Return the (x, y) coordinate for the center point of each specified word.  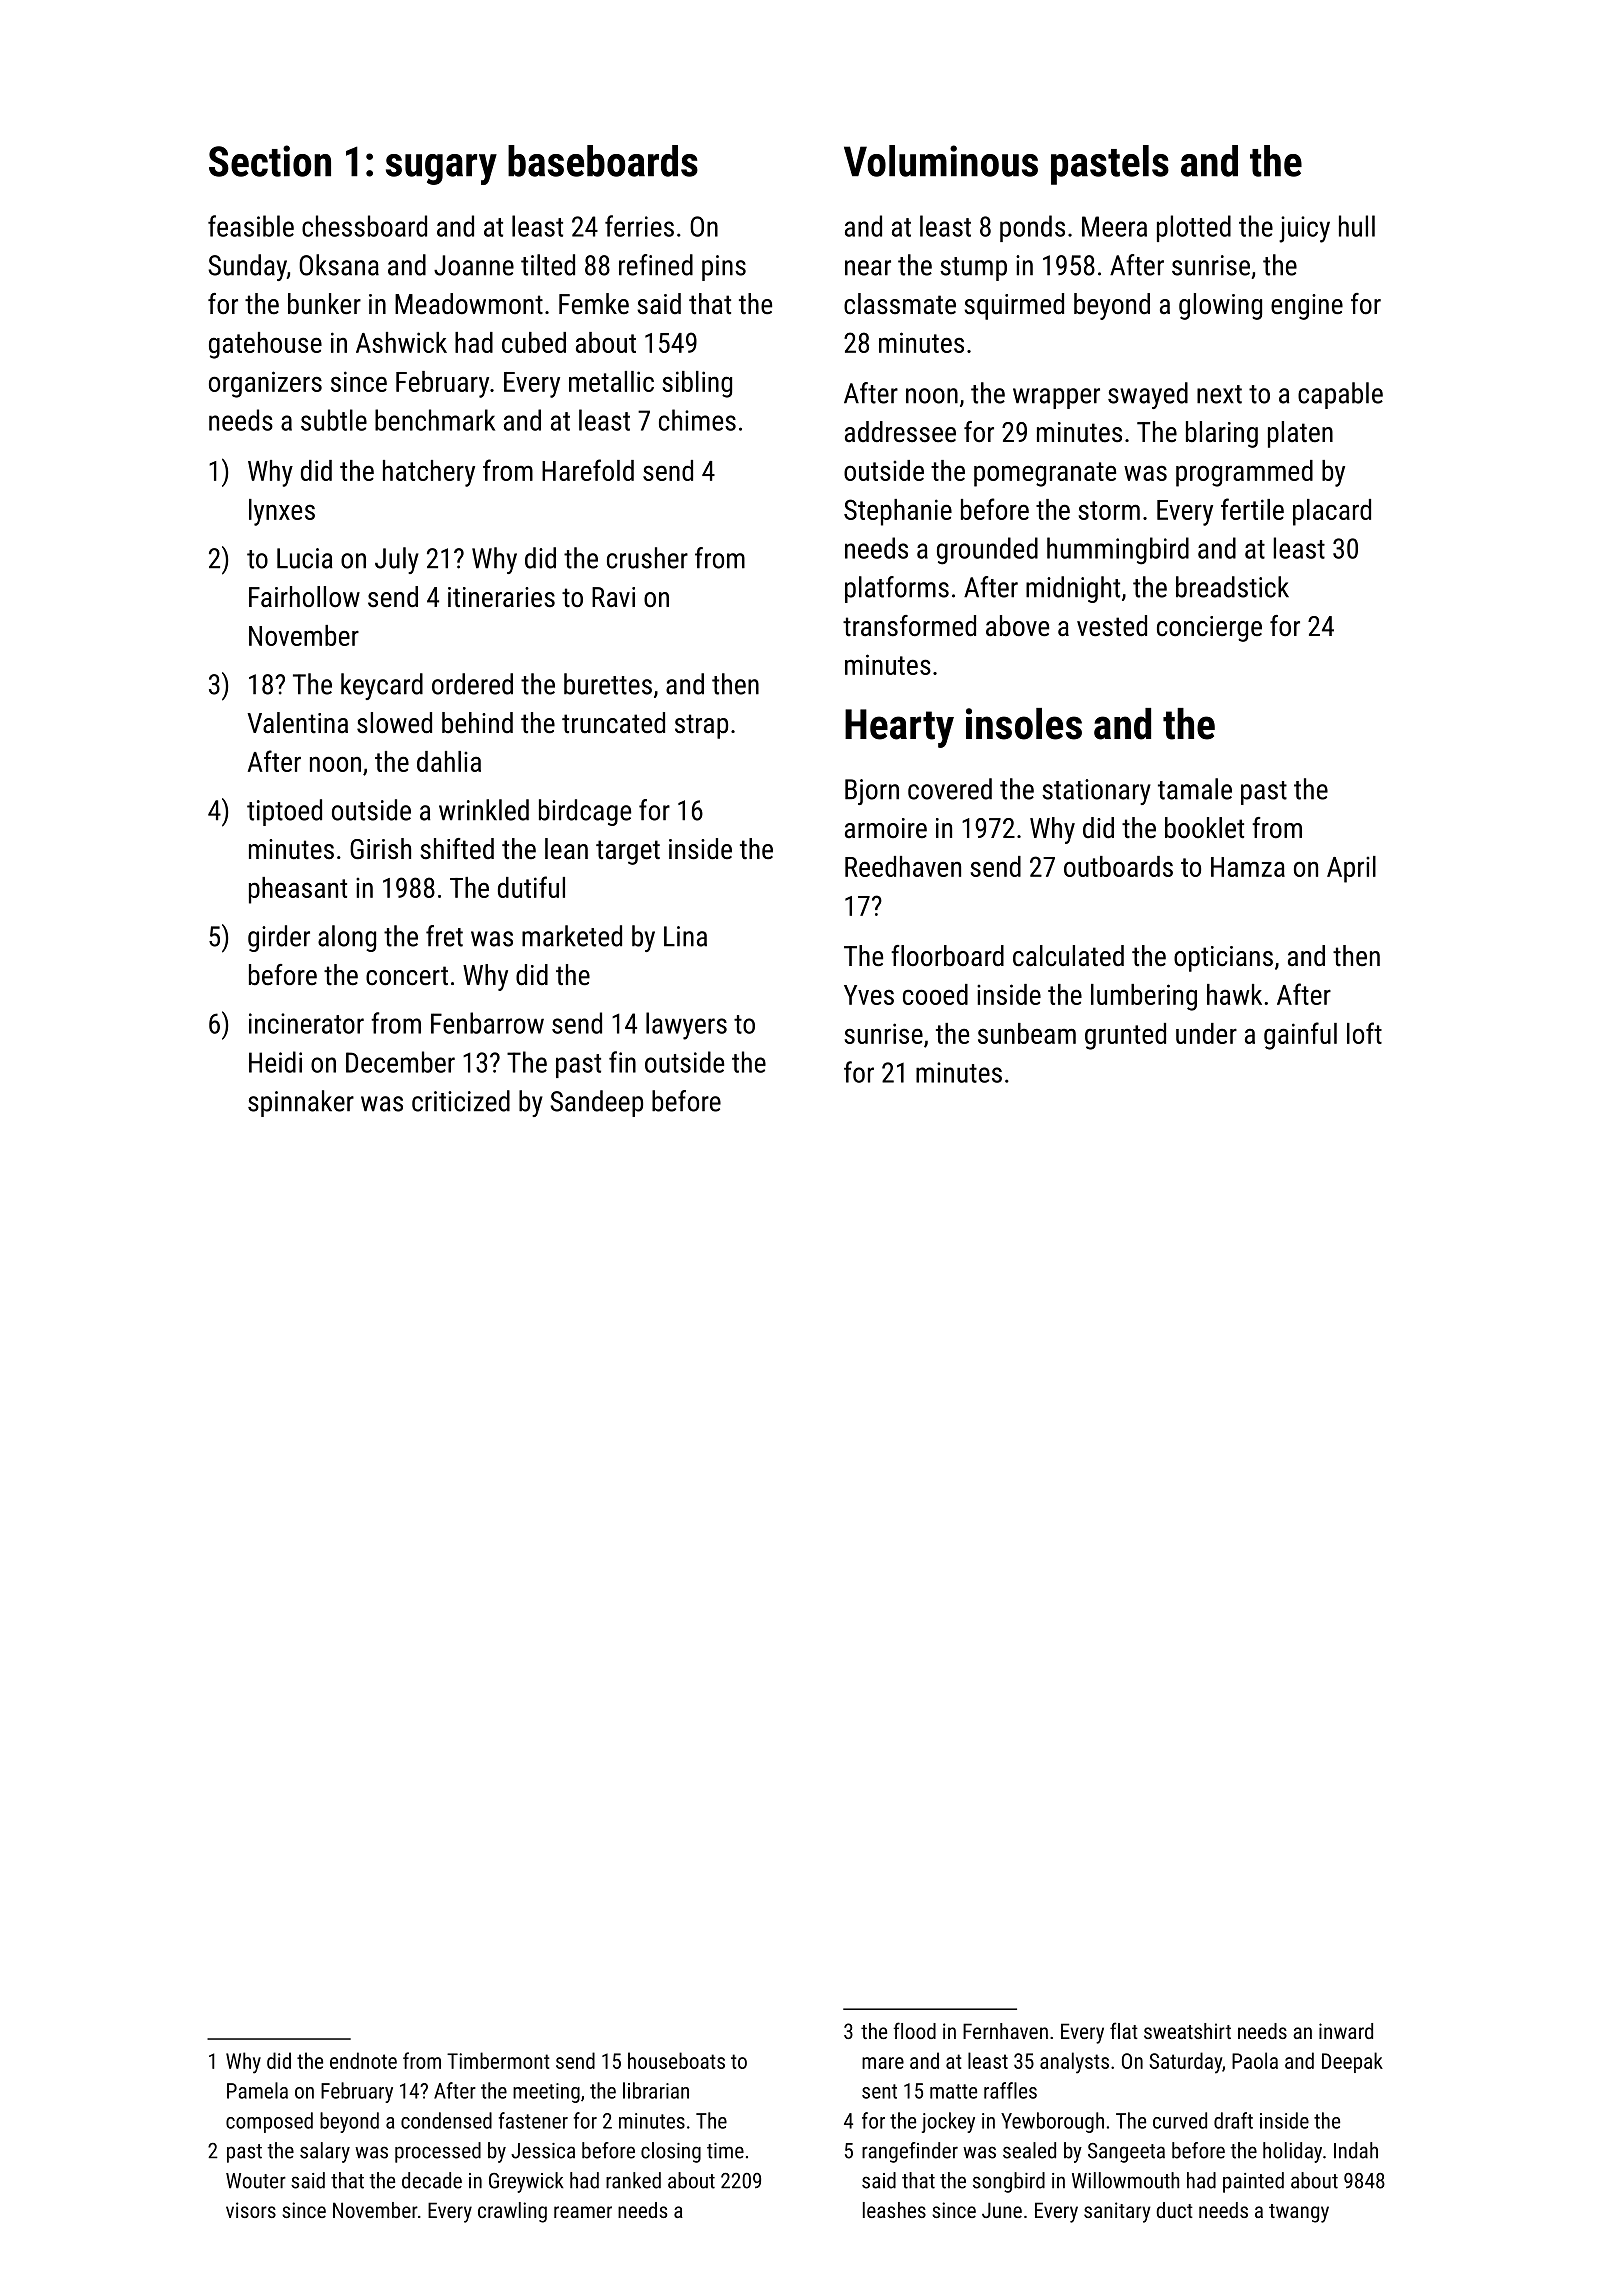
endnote (363, 2060)
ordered (472, 684)
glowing (1220, 306)
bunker (324, 304)
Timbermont (498, 2060)
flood (914, 2030)
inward (1346, 2031)
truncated (613, 723)
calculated (1068, 956)
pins (724, 268)
